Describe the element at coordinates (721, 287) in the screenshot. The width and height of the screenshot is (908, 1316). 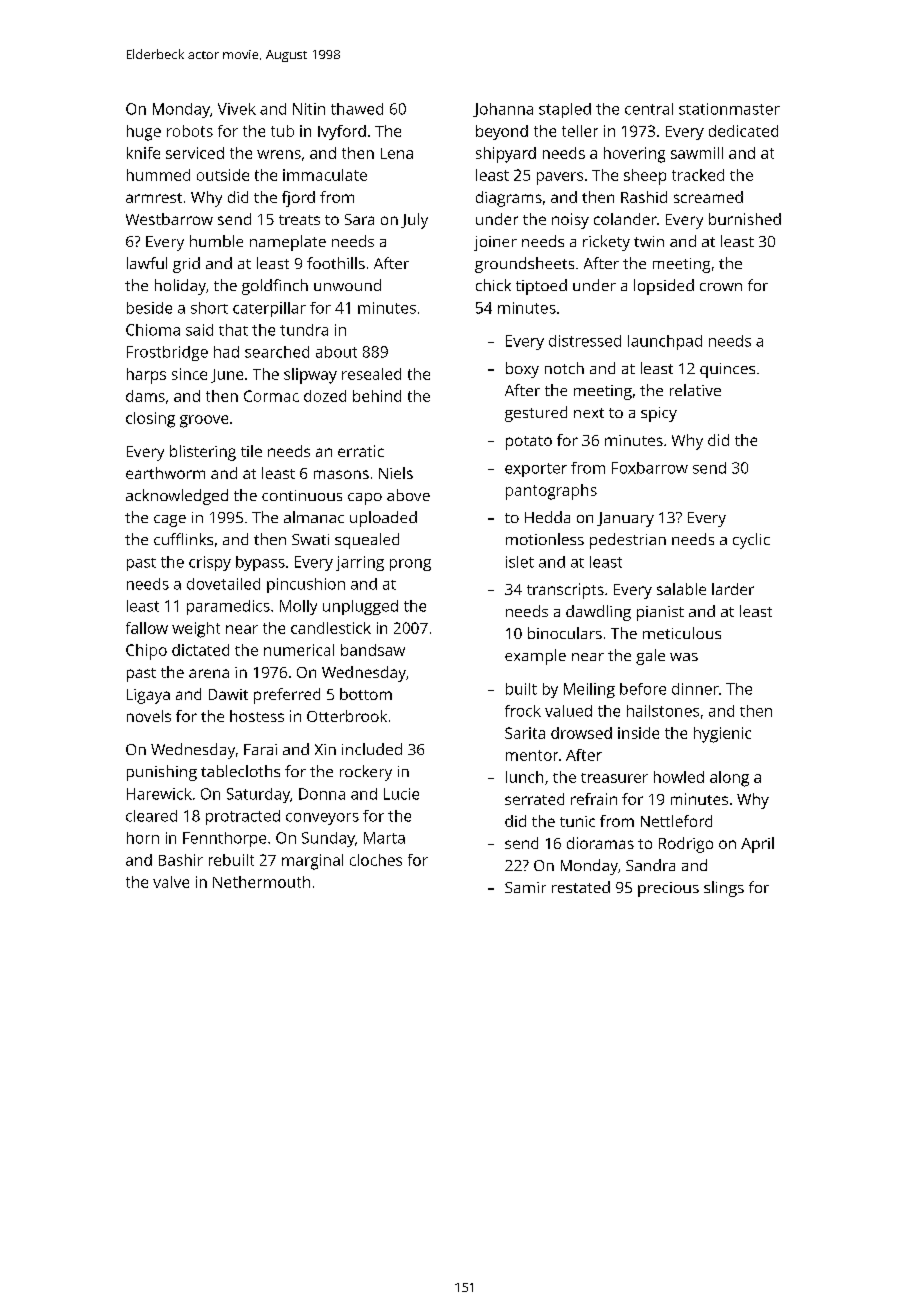
I see `crown` at that location.
